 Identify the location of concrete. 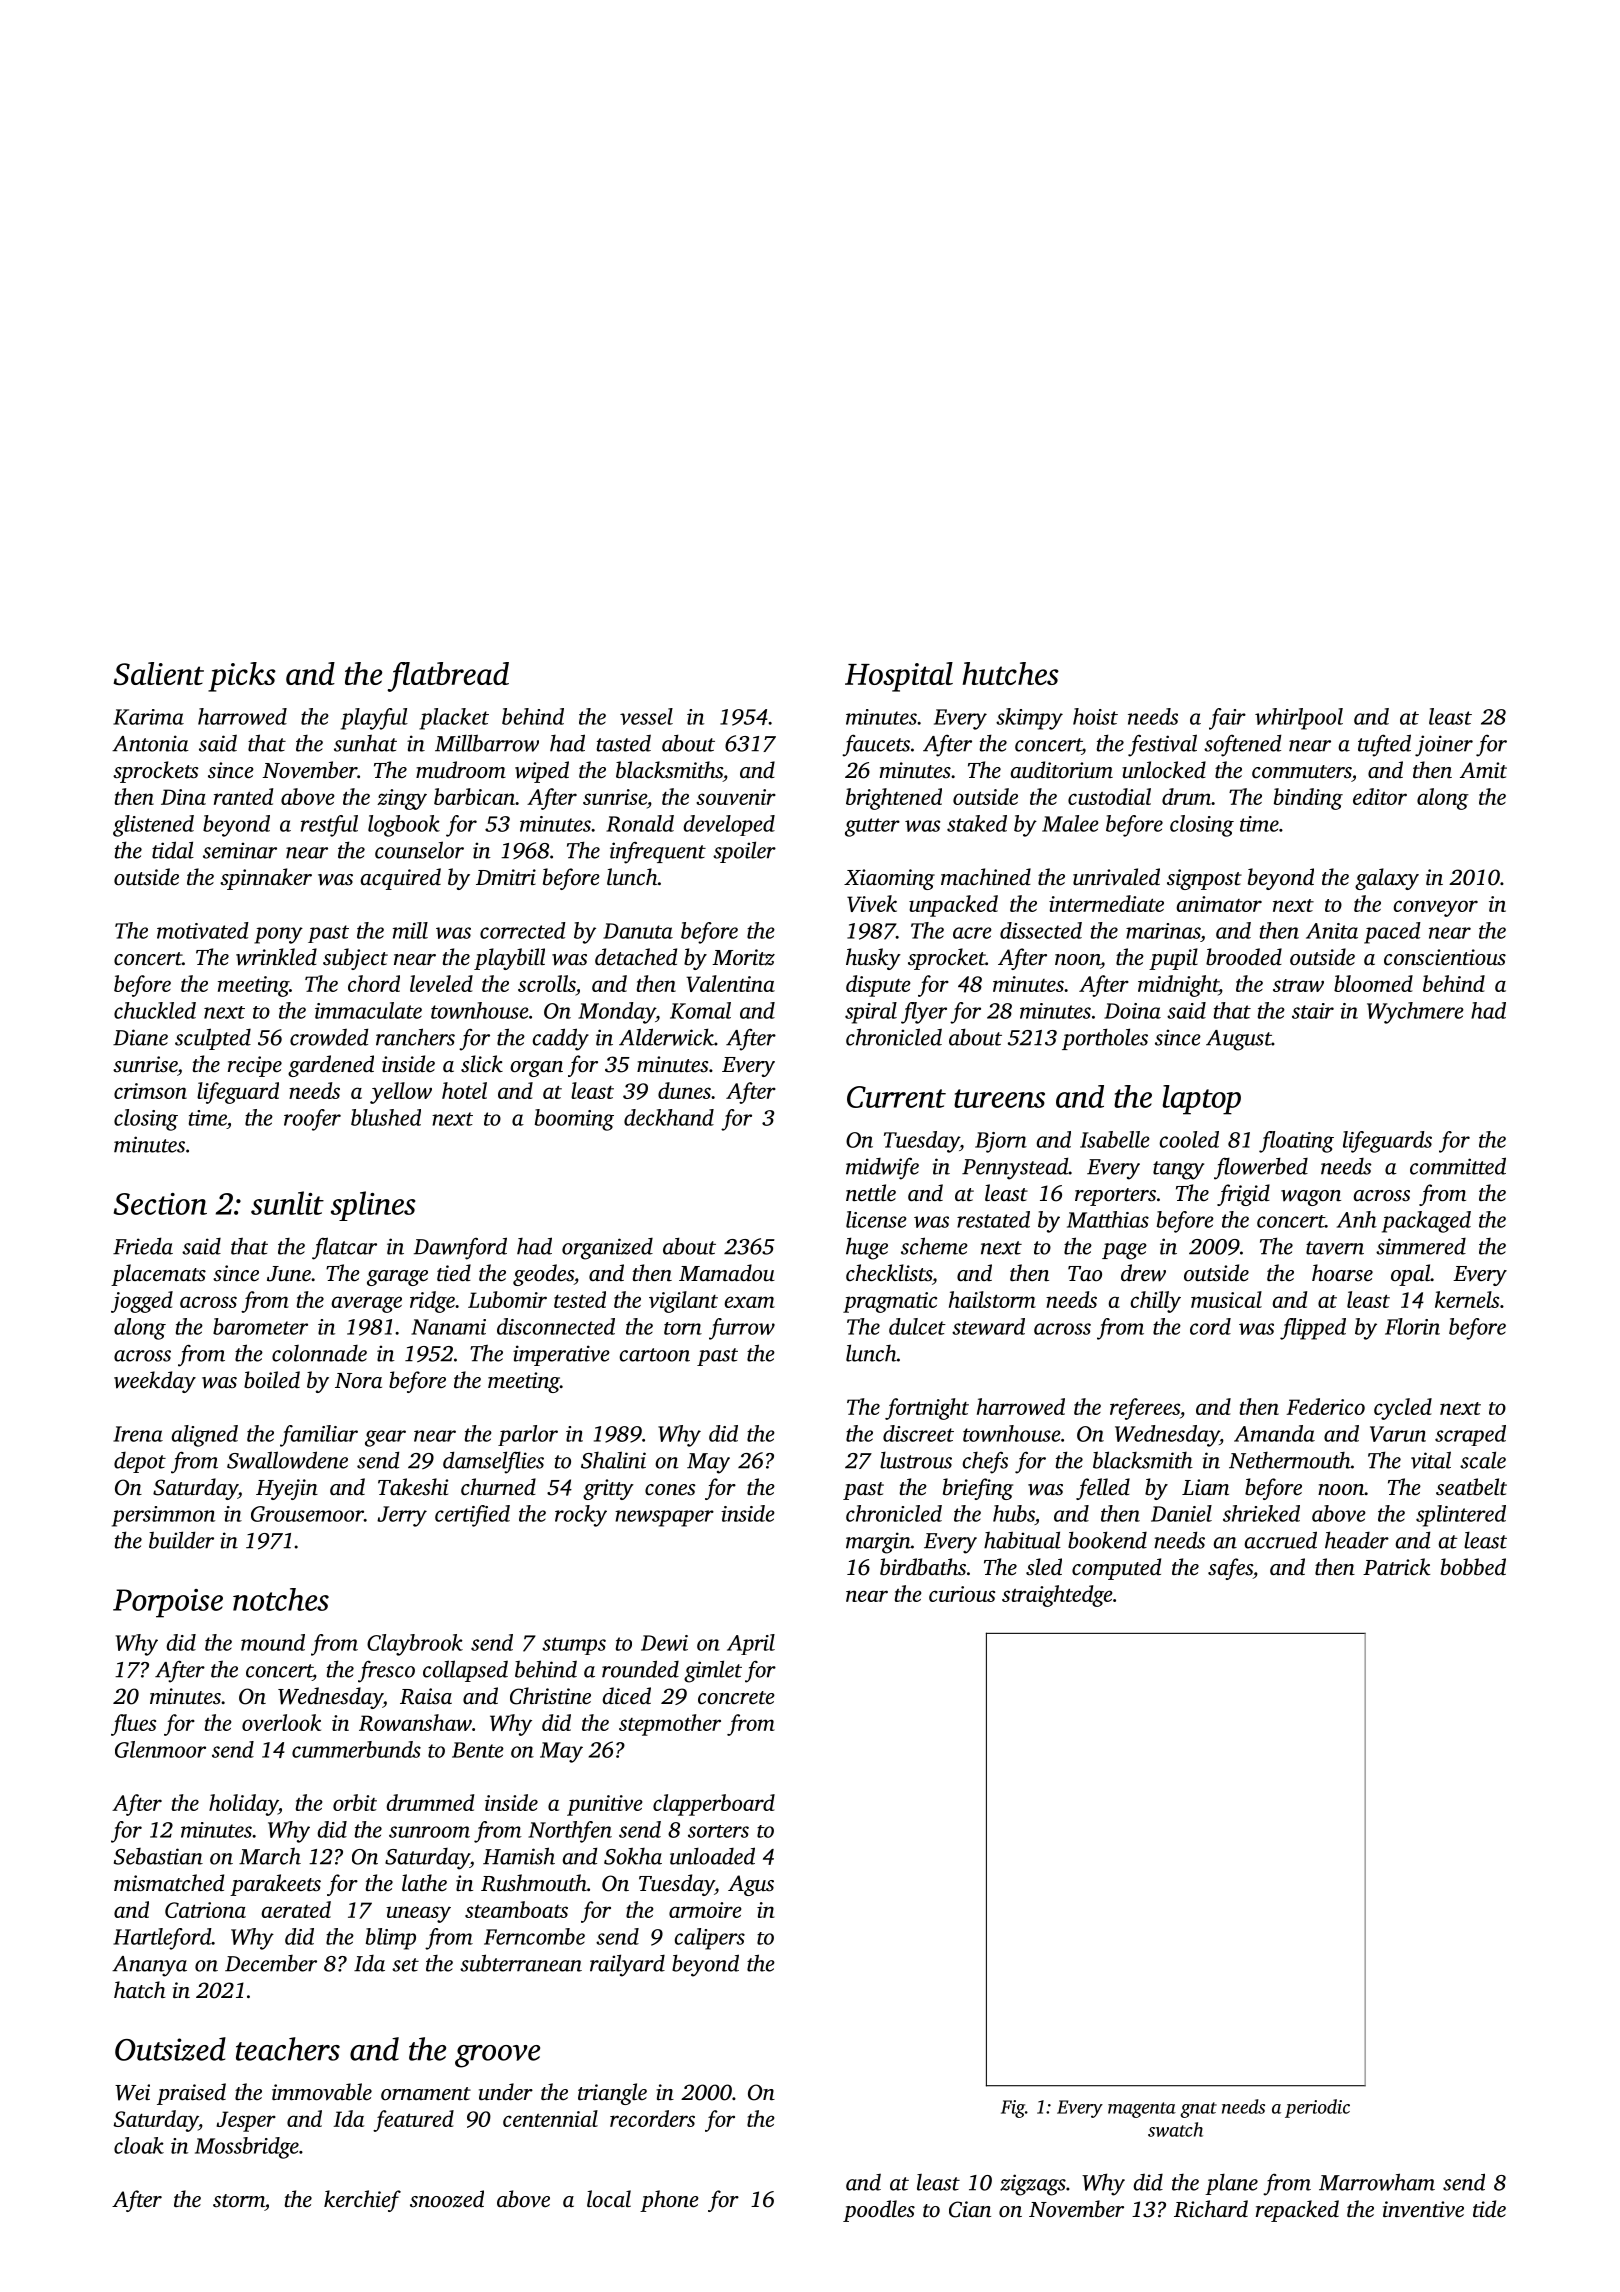
(736, 1698).
